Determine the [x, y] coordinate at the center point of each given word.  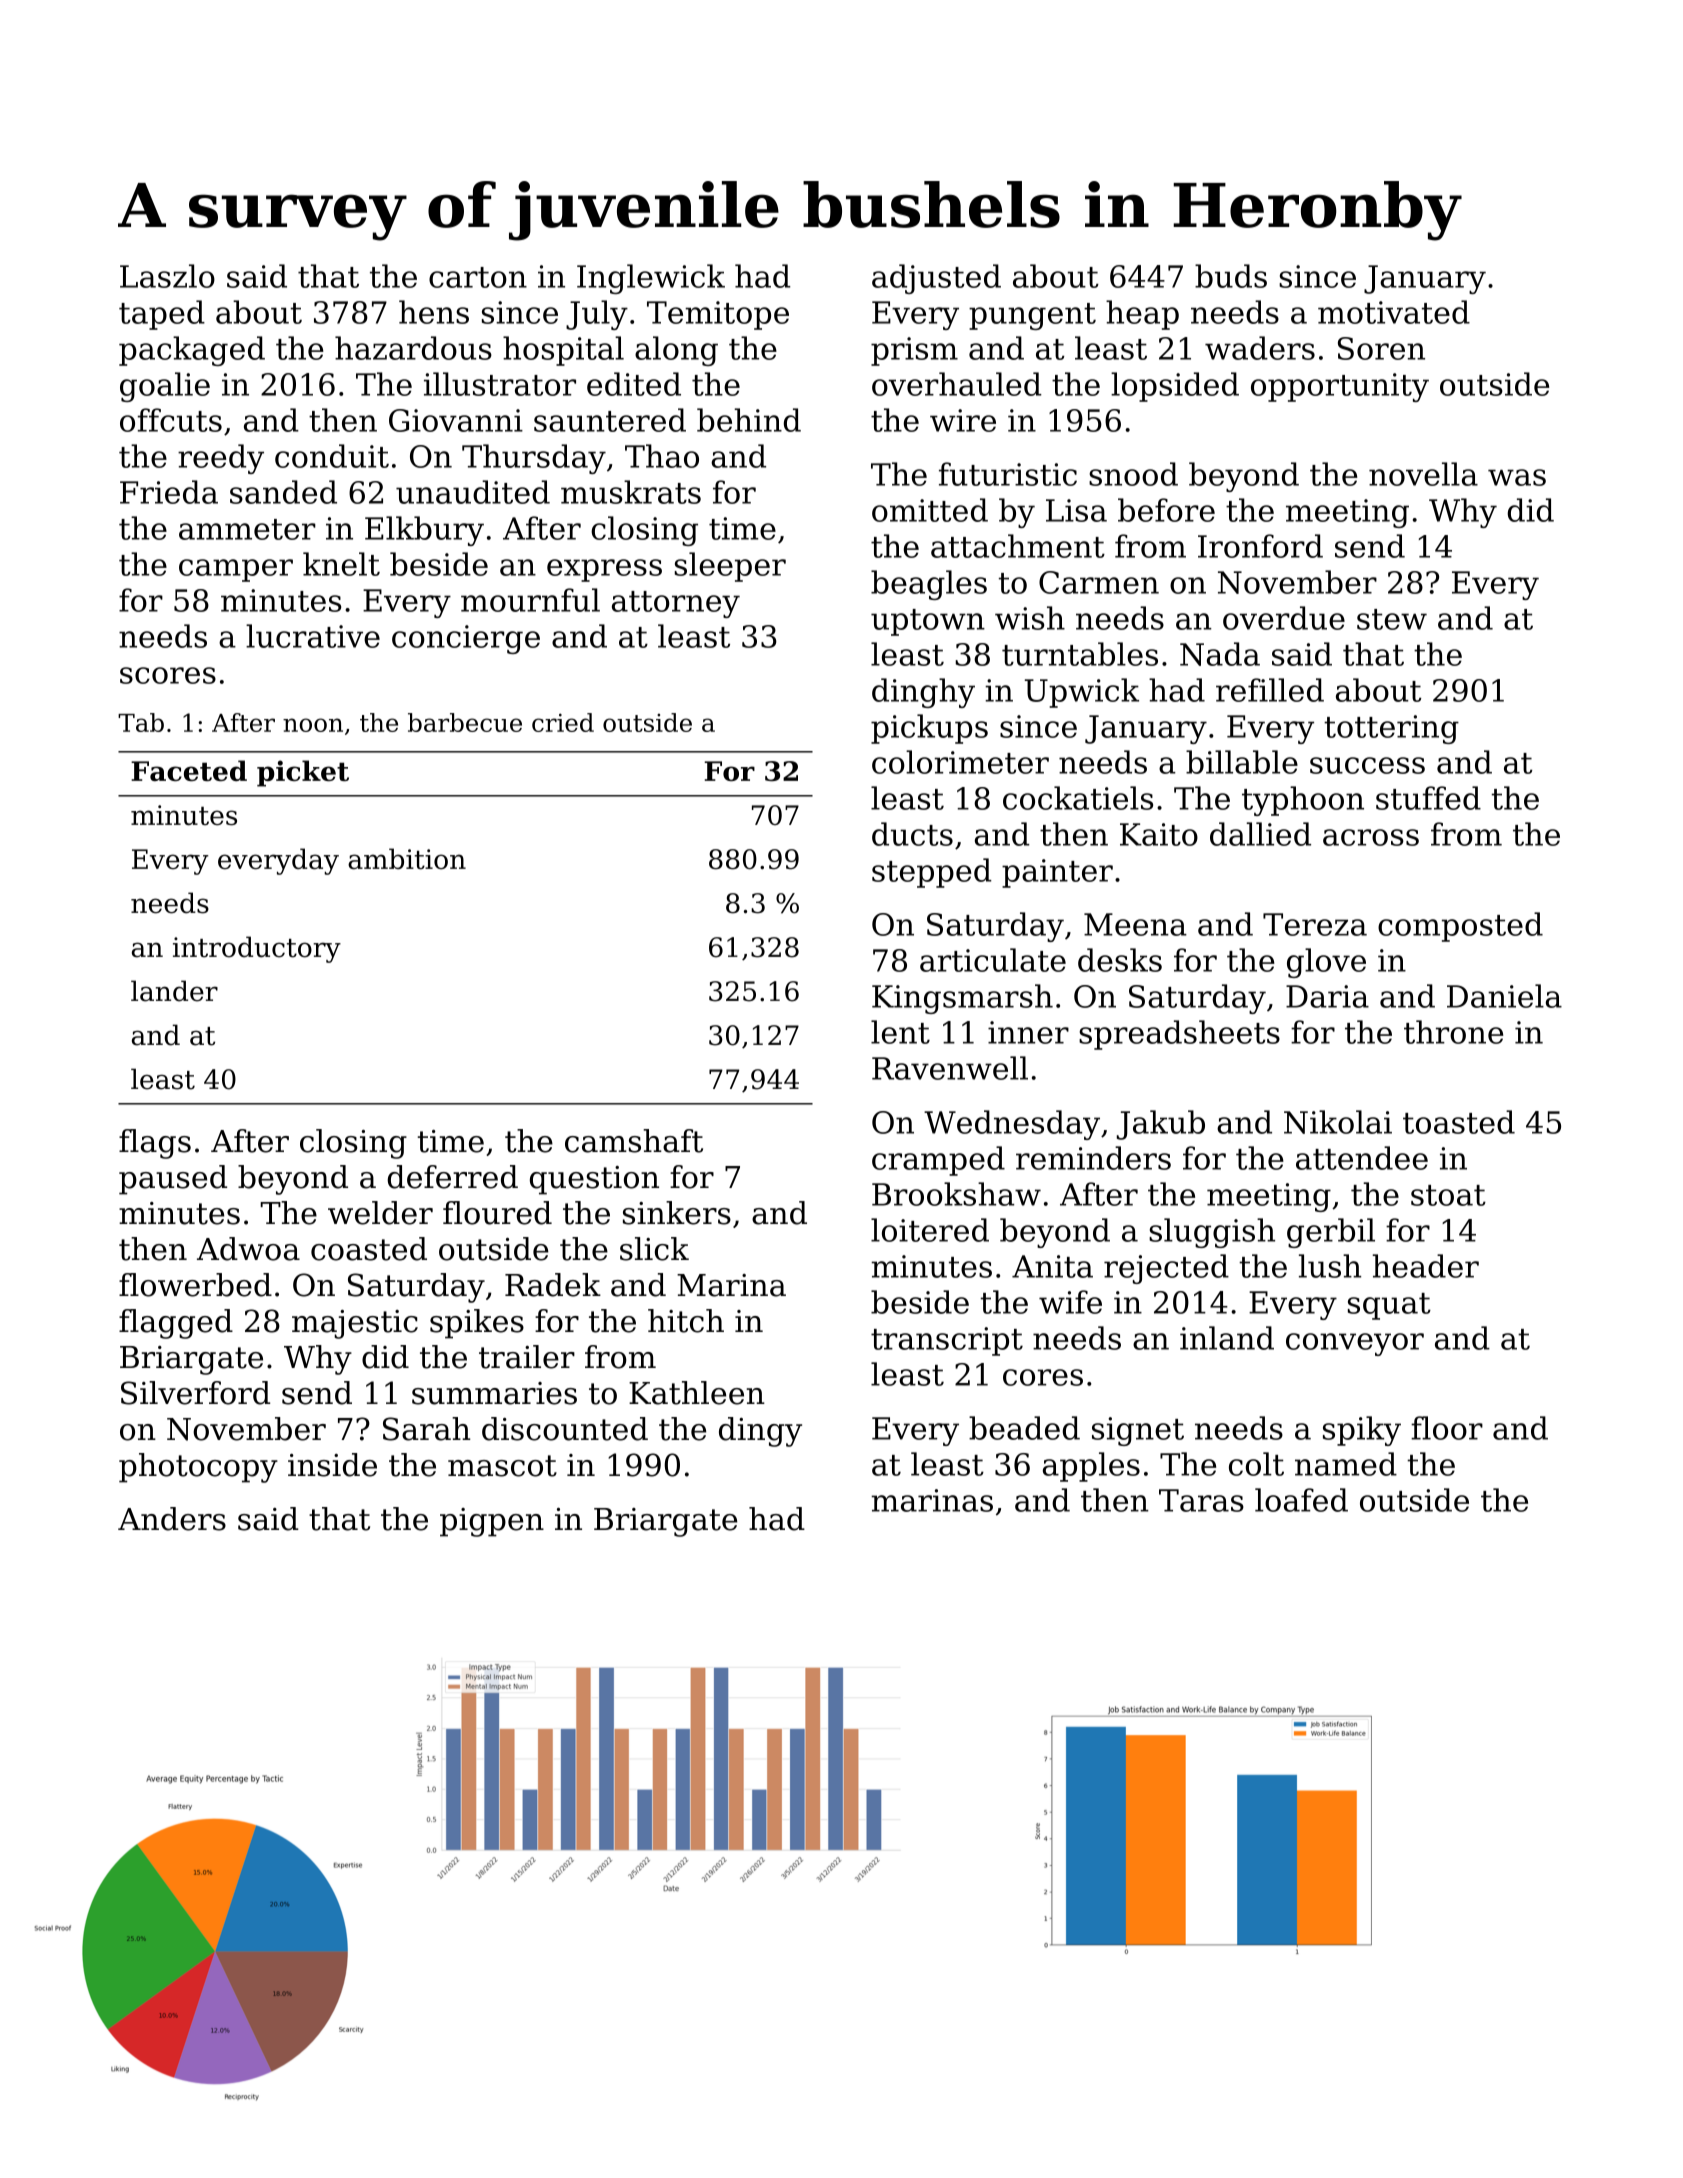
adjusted [936, 279]
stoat [1448, 1195]
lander [174, 991]
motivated [1394, 312]
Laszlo [167, 276]
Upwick [1082, 693]
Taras [1201, 1500]
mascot [502, 1466]
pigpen [492, 1522]
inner [1028, 1032]
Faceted [189, 770]
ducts [912, 834]
